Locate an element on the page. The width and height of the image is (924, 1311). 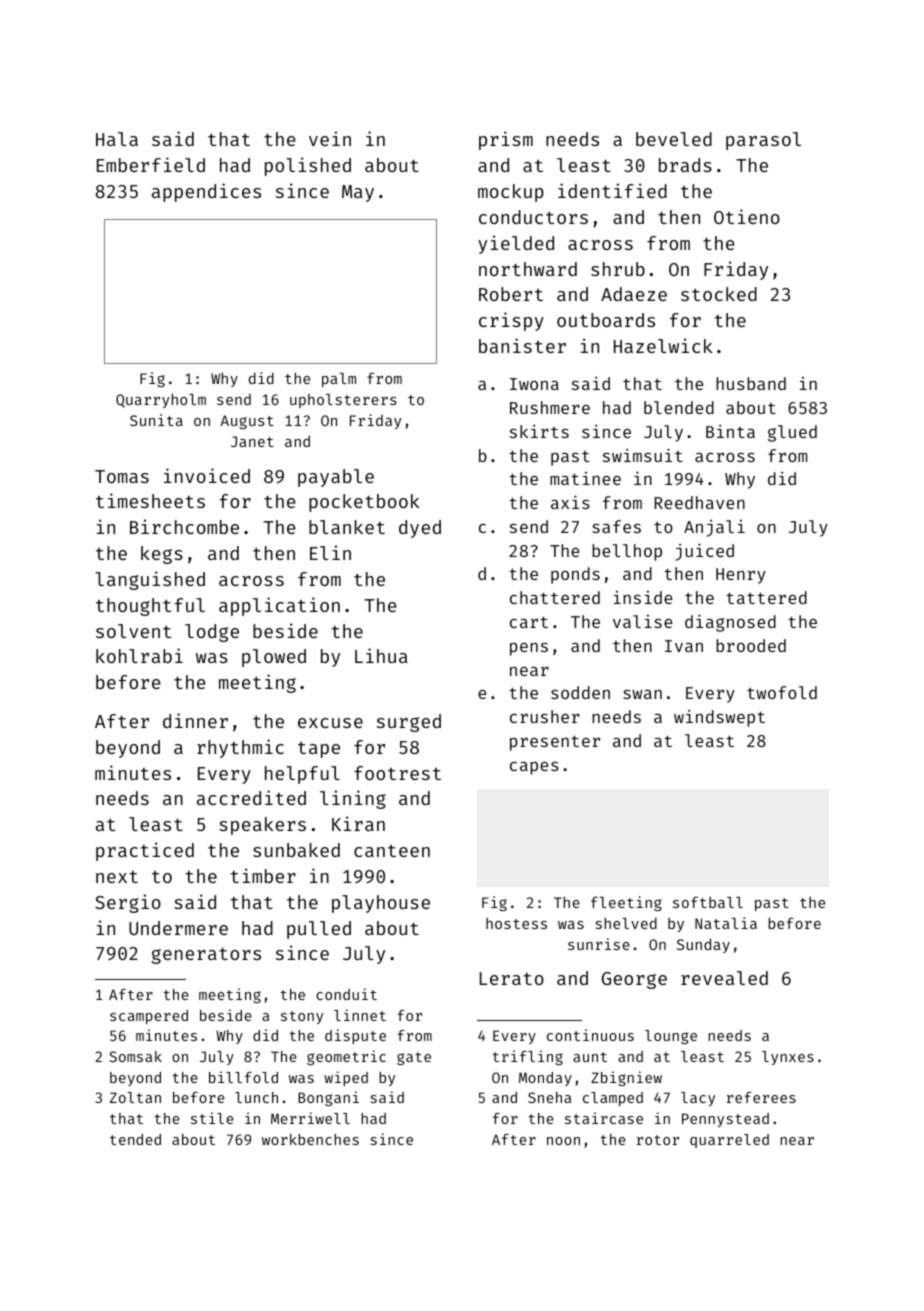
swimsuit is located at coordinates (643, 455).
